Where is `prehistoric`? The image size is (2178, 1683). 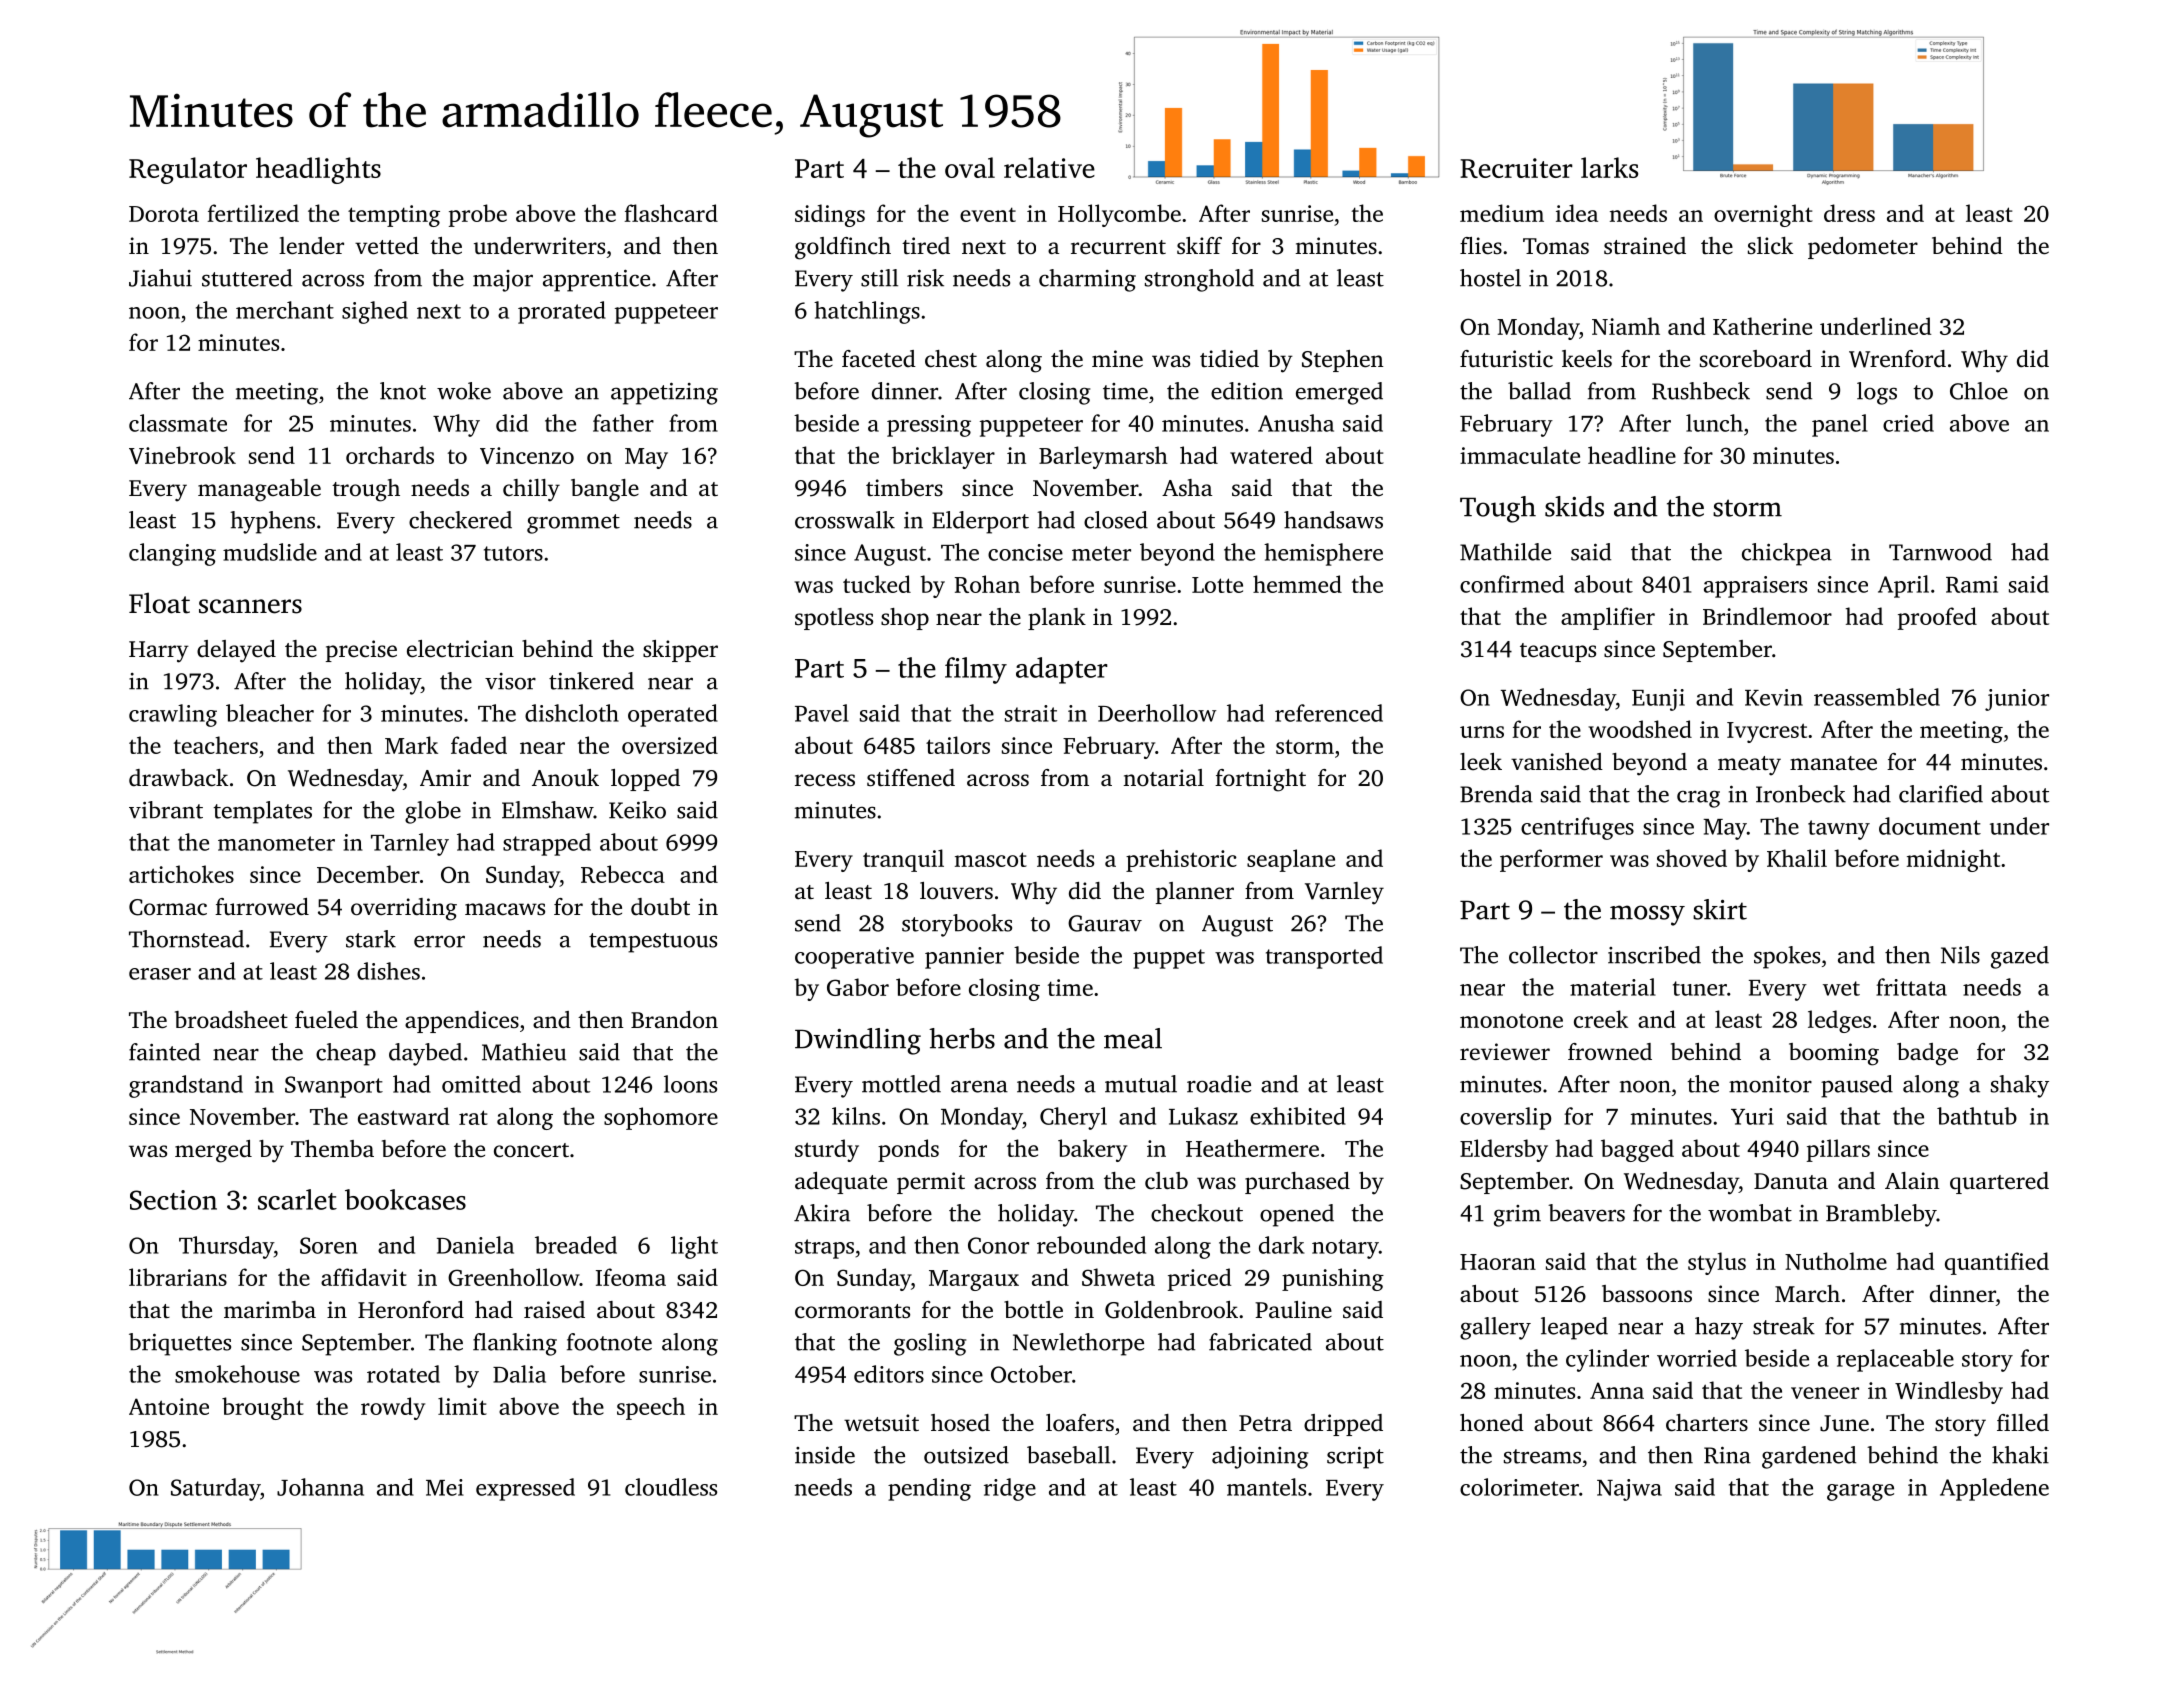
prehistoric is located at coordinates (1181, 860).
